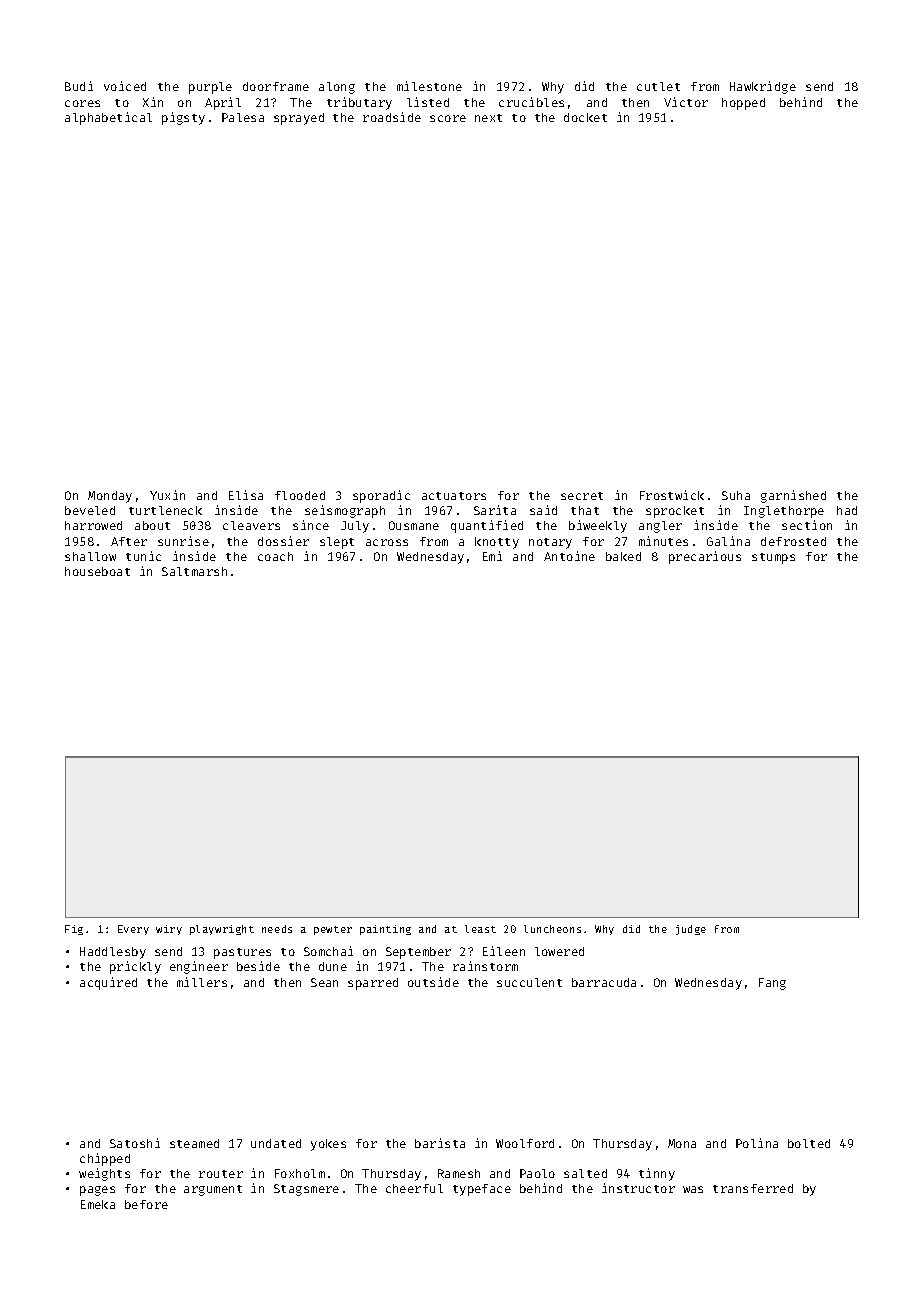 Image resolution: width=924 pixels, height=1308 pixels. Describe the element at coordinates (497, 543) in the screenshot. I see `knotty` at that location.
